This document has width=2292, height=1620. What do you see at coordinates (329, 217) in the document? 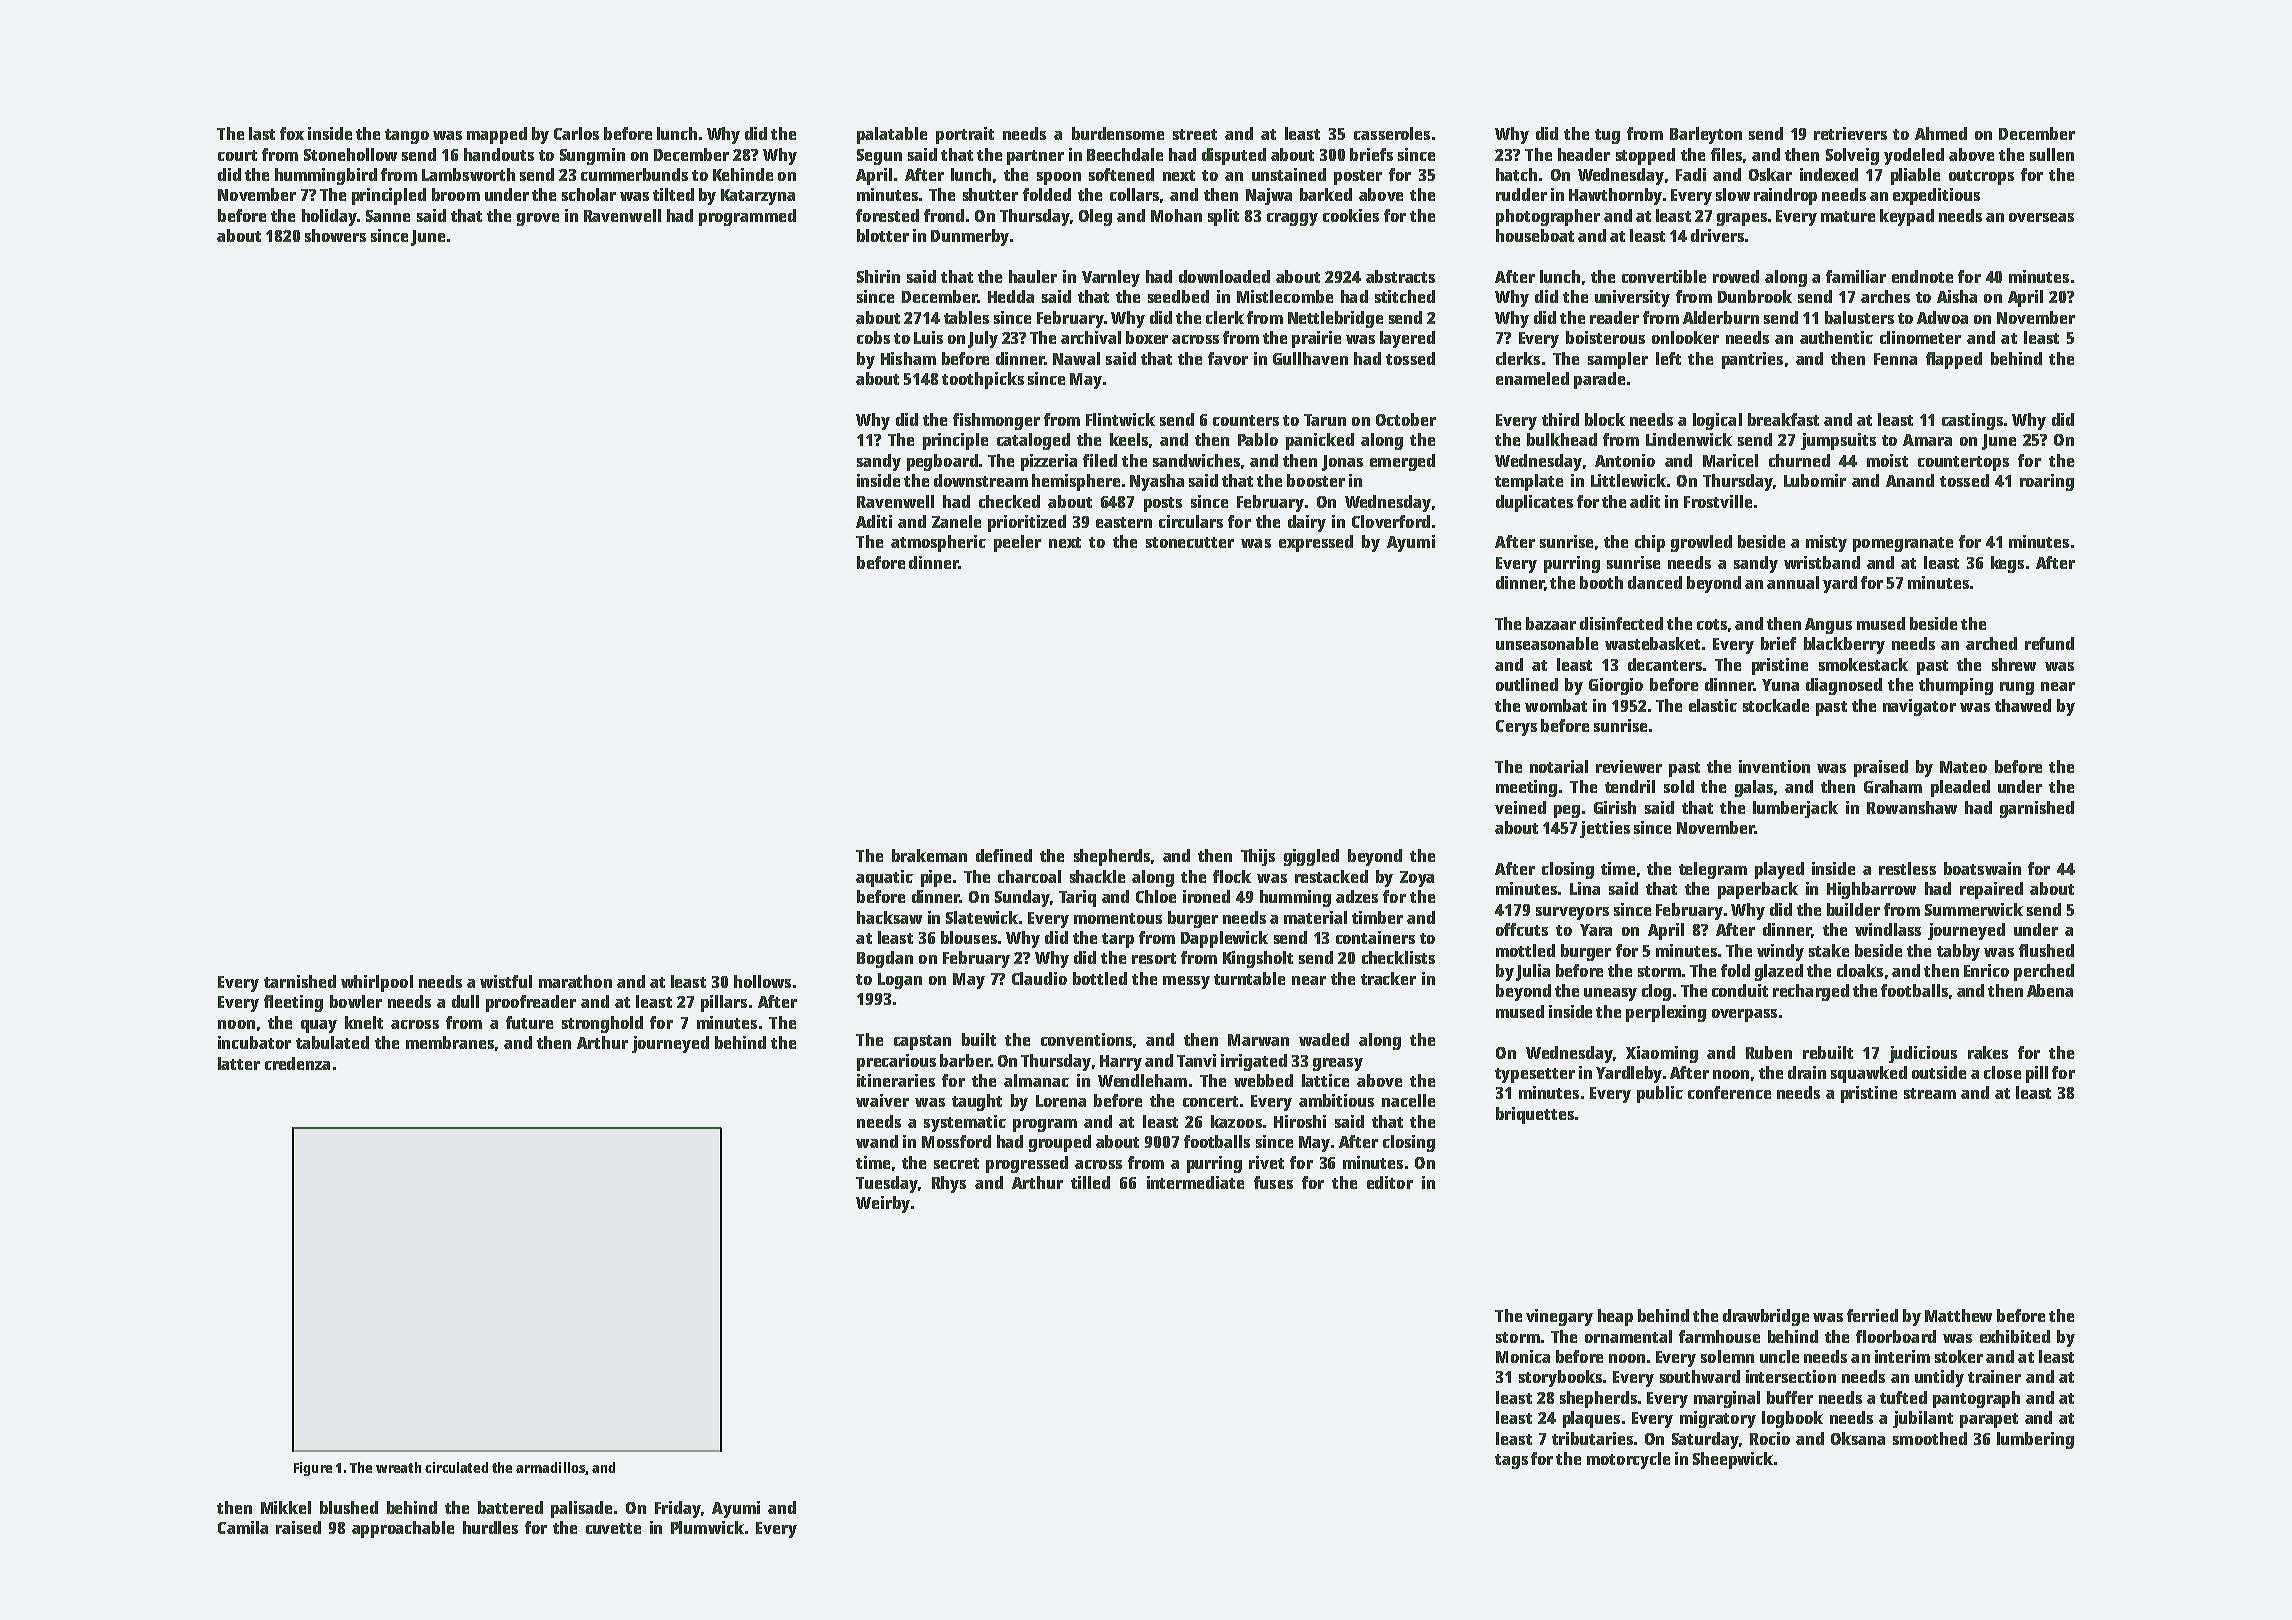
I see `holiday` at bounding box center [329, 217].
